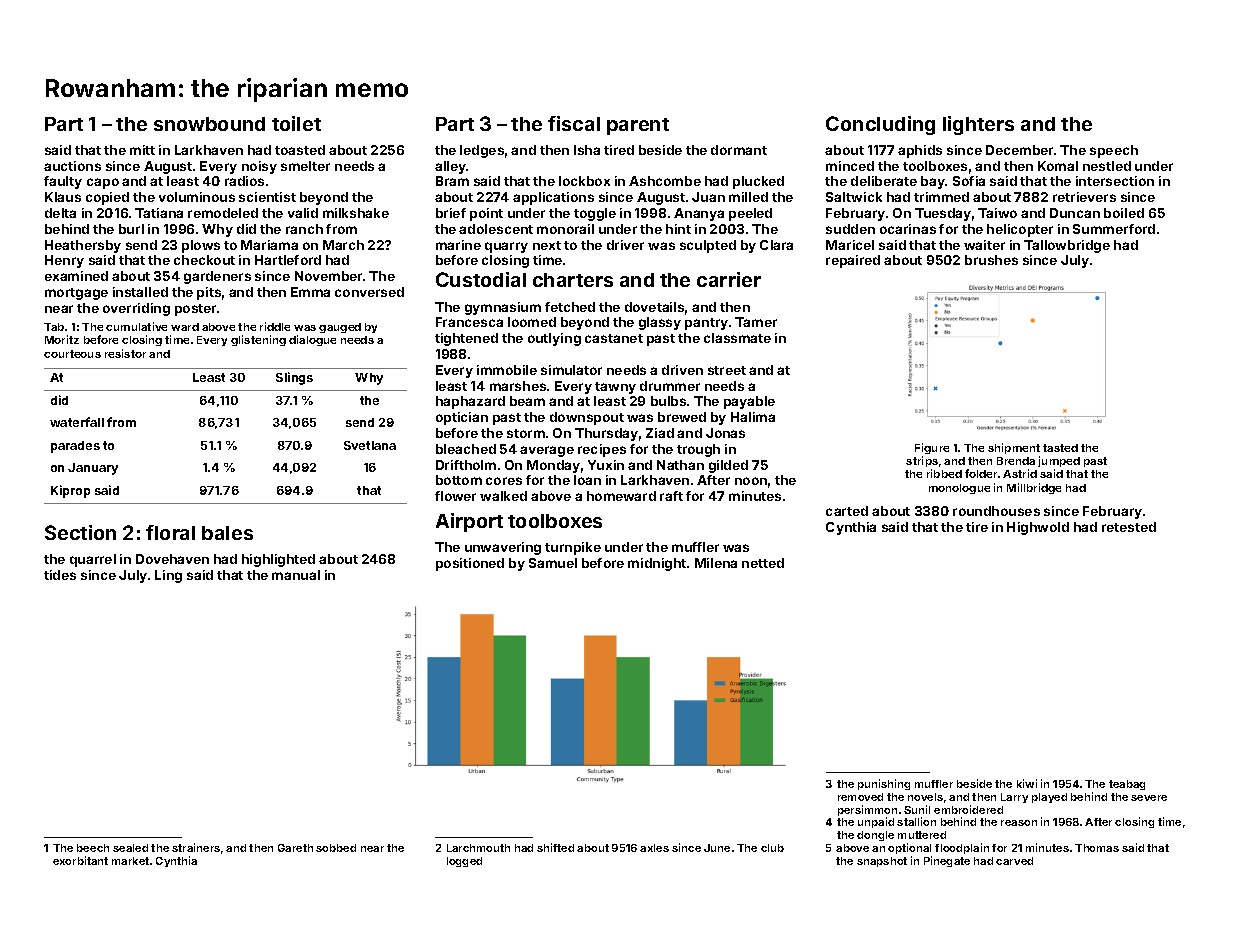 Image resolution: width=1233 pixels, height=952 pixels. What do you see at coordinates (295, 848) in the screenshot?
I see `Gareth` at bounding box center [295, 848].
